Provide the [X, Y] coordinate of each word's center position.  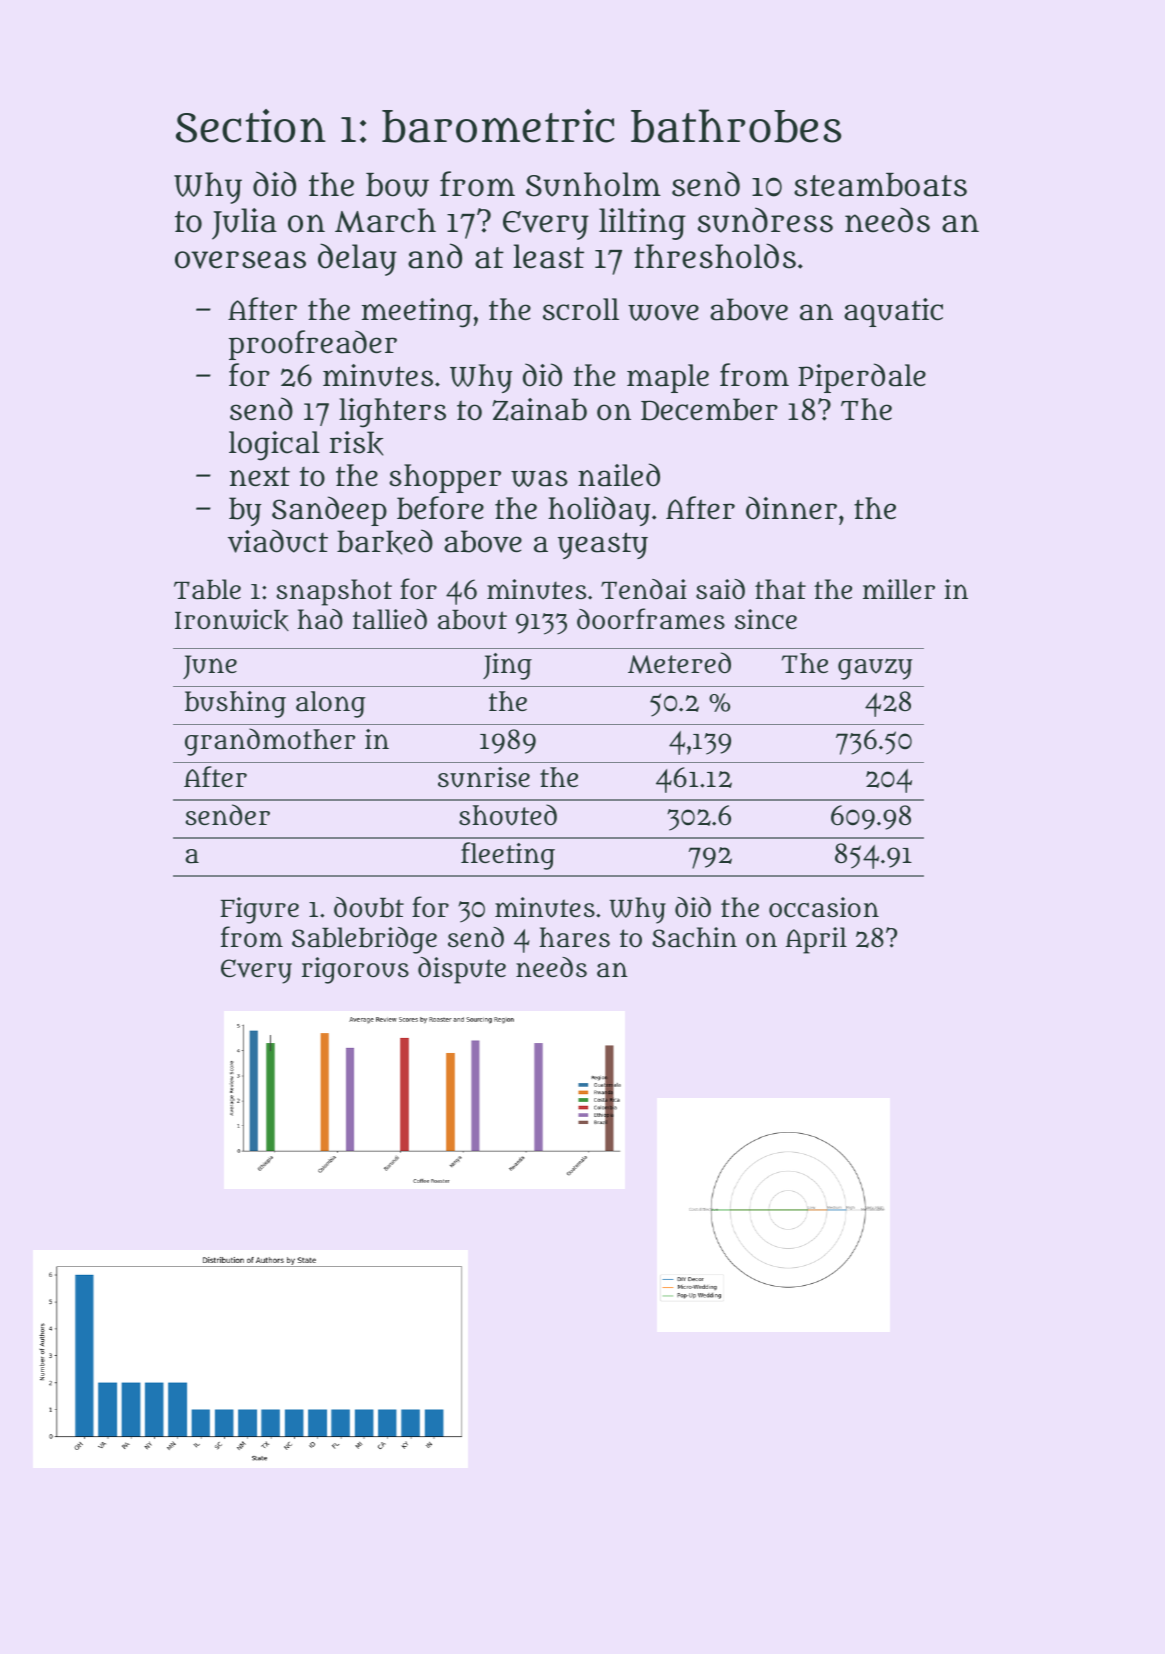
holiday [599, 511]
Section [251, 126]
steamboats [880, 185]
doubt [369, 907]
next [260, 476]
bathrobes [736, 126]
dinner [791, 508]
